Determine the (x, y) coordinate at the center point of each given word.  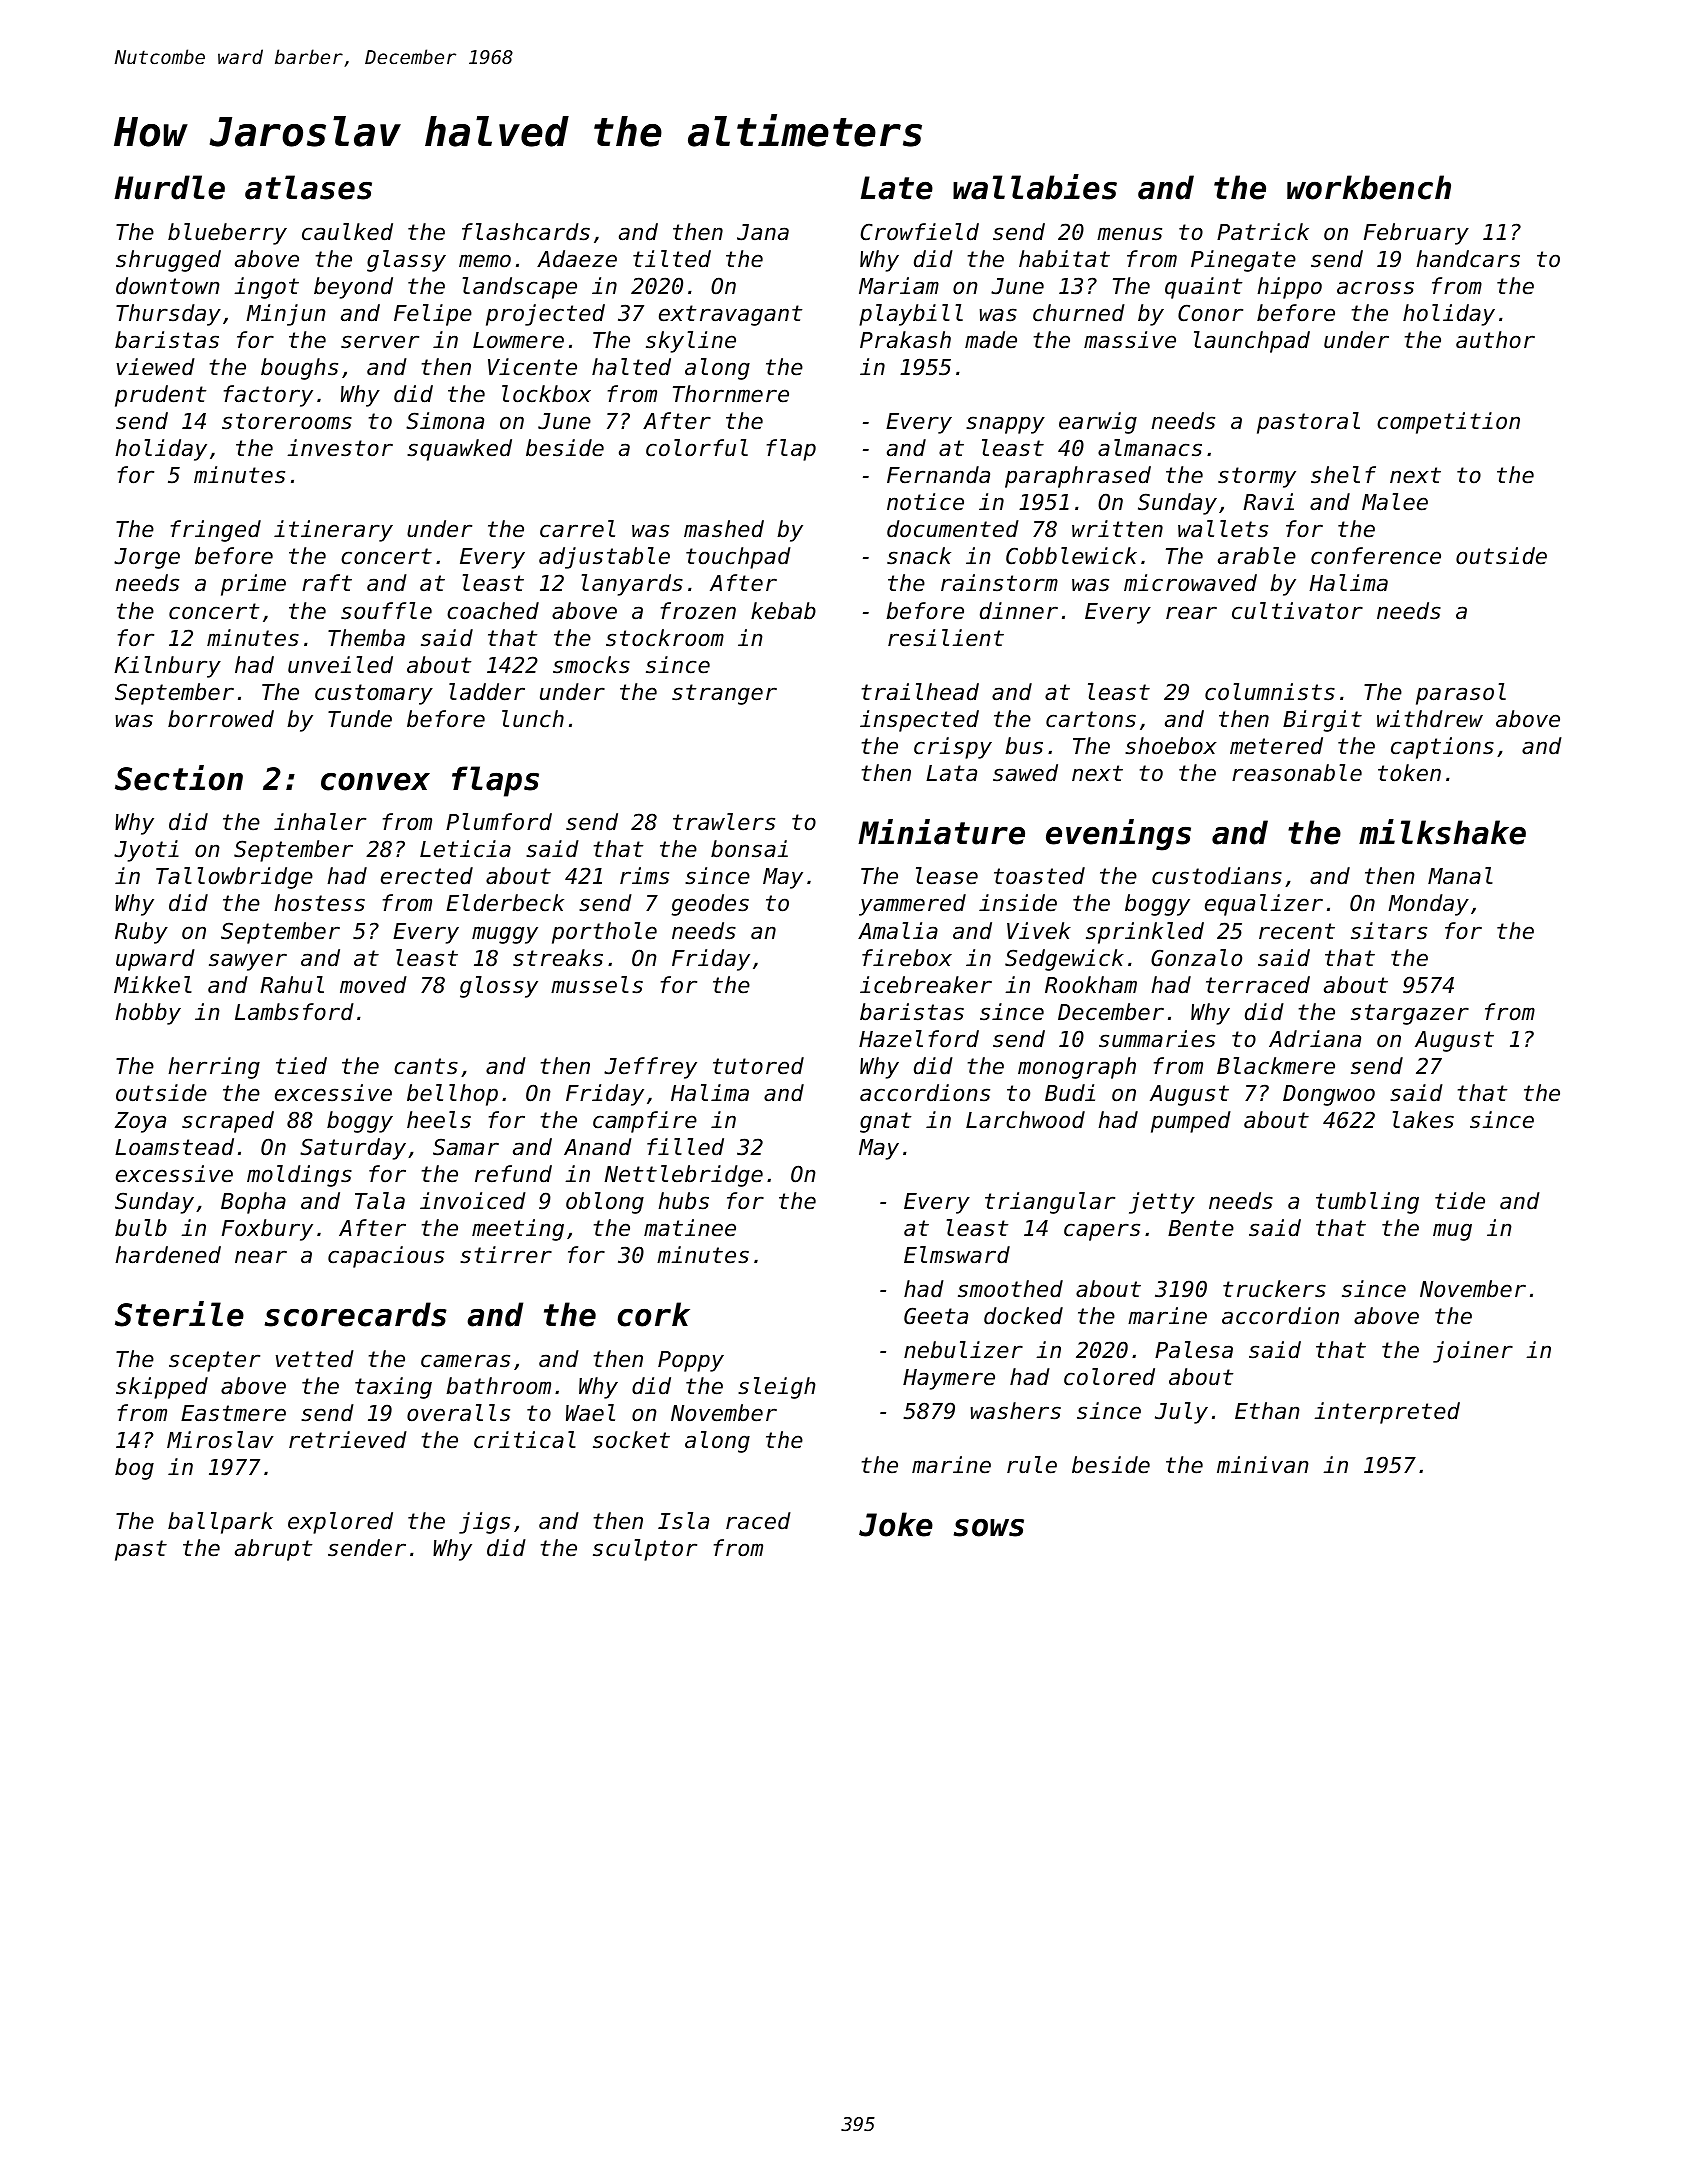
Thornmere (731, 394)
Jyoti (146, 851)
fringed (216, 531)
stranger (724, 694)
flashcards (526, 232)
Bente (1201, 1228)
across (1375, 288)
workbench (1369, 187)
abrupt (273, 1550)
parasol (1461, 694)
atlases (308, 187)
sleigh (776, 1388)
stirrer (506, 1255)
